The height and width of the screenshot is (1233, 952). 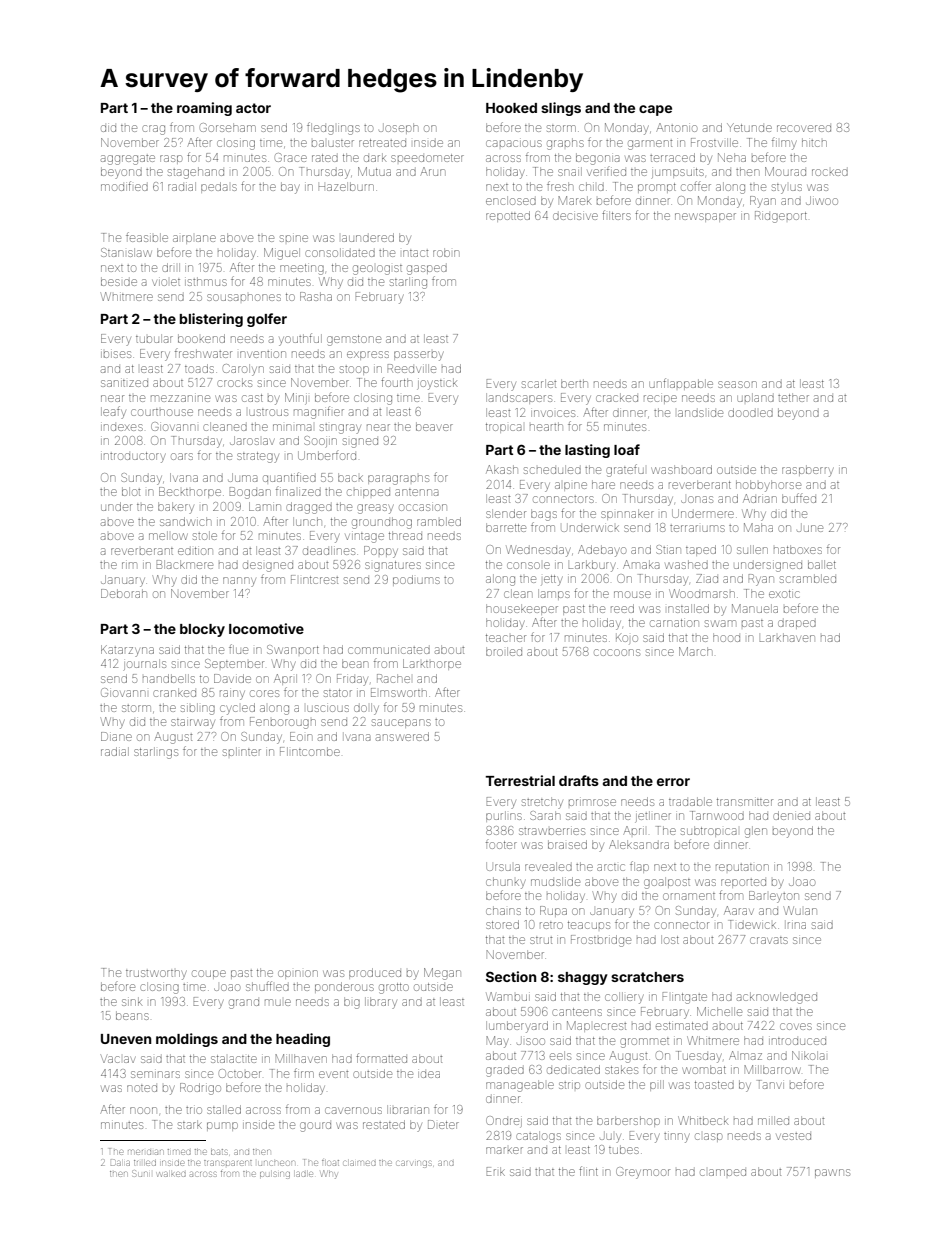 What do you see at coordinates (743, 883) in the screenshot?
I see `reported` at bounding box center [743, 883].
